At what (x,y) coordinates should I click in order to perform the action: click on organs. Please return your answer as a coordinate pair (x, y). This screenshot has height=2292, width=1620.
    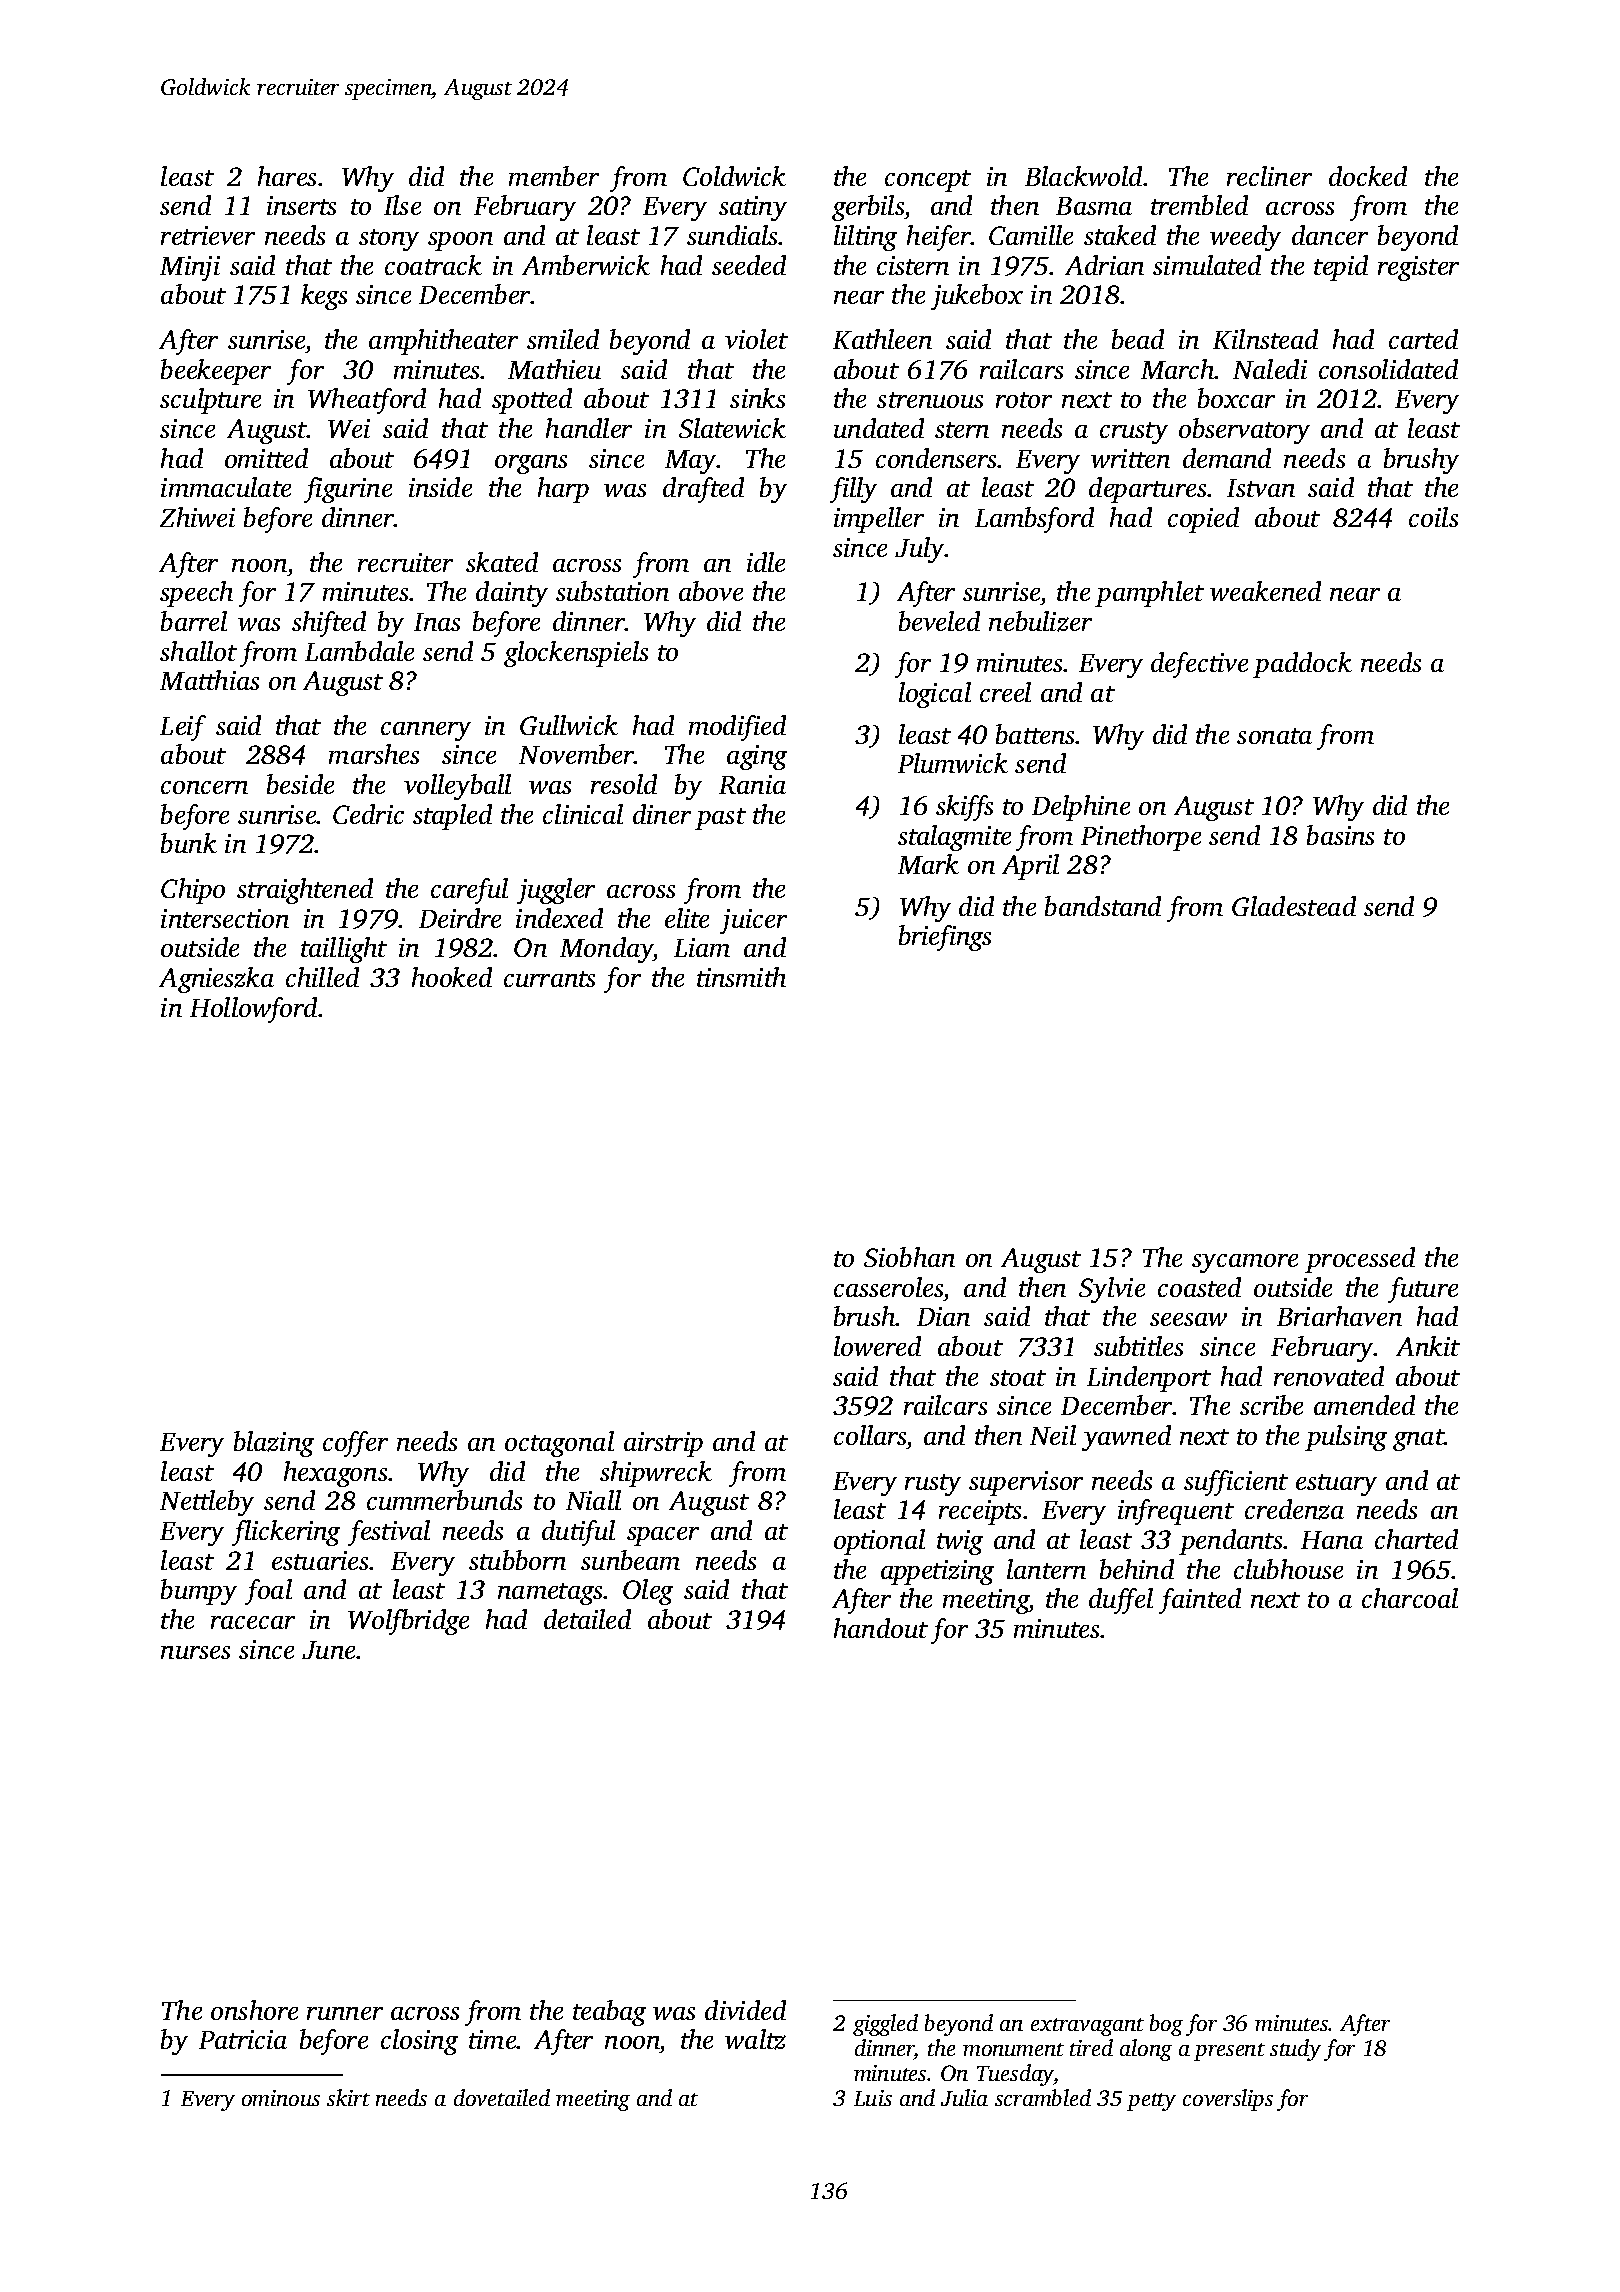
    Looking at the image, I should click on (531, 464).
